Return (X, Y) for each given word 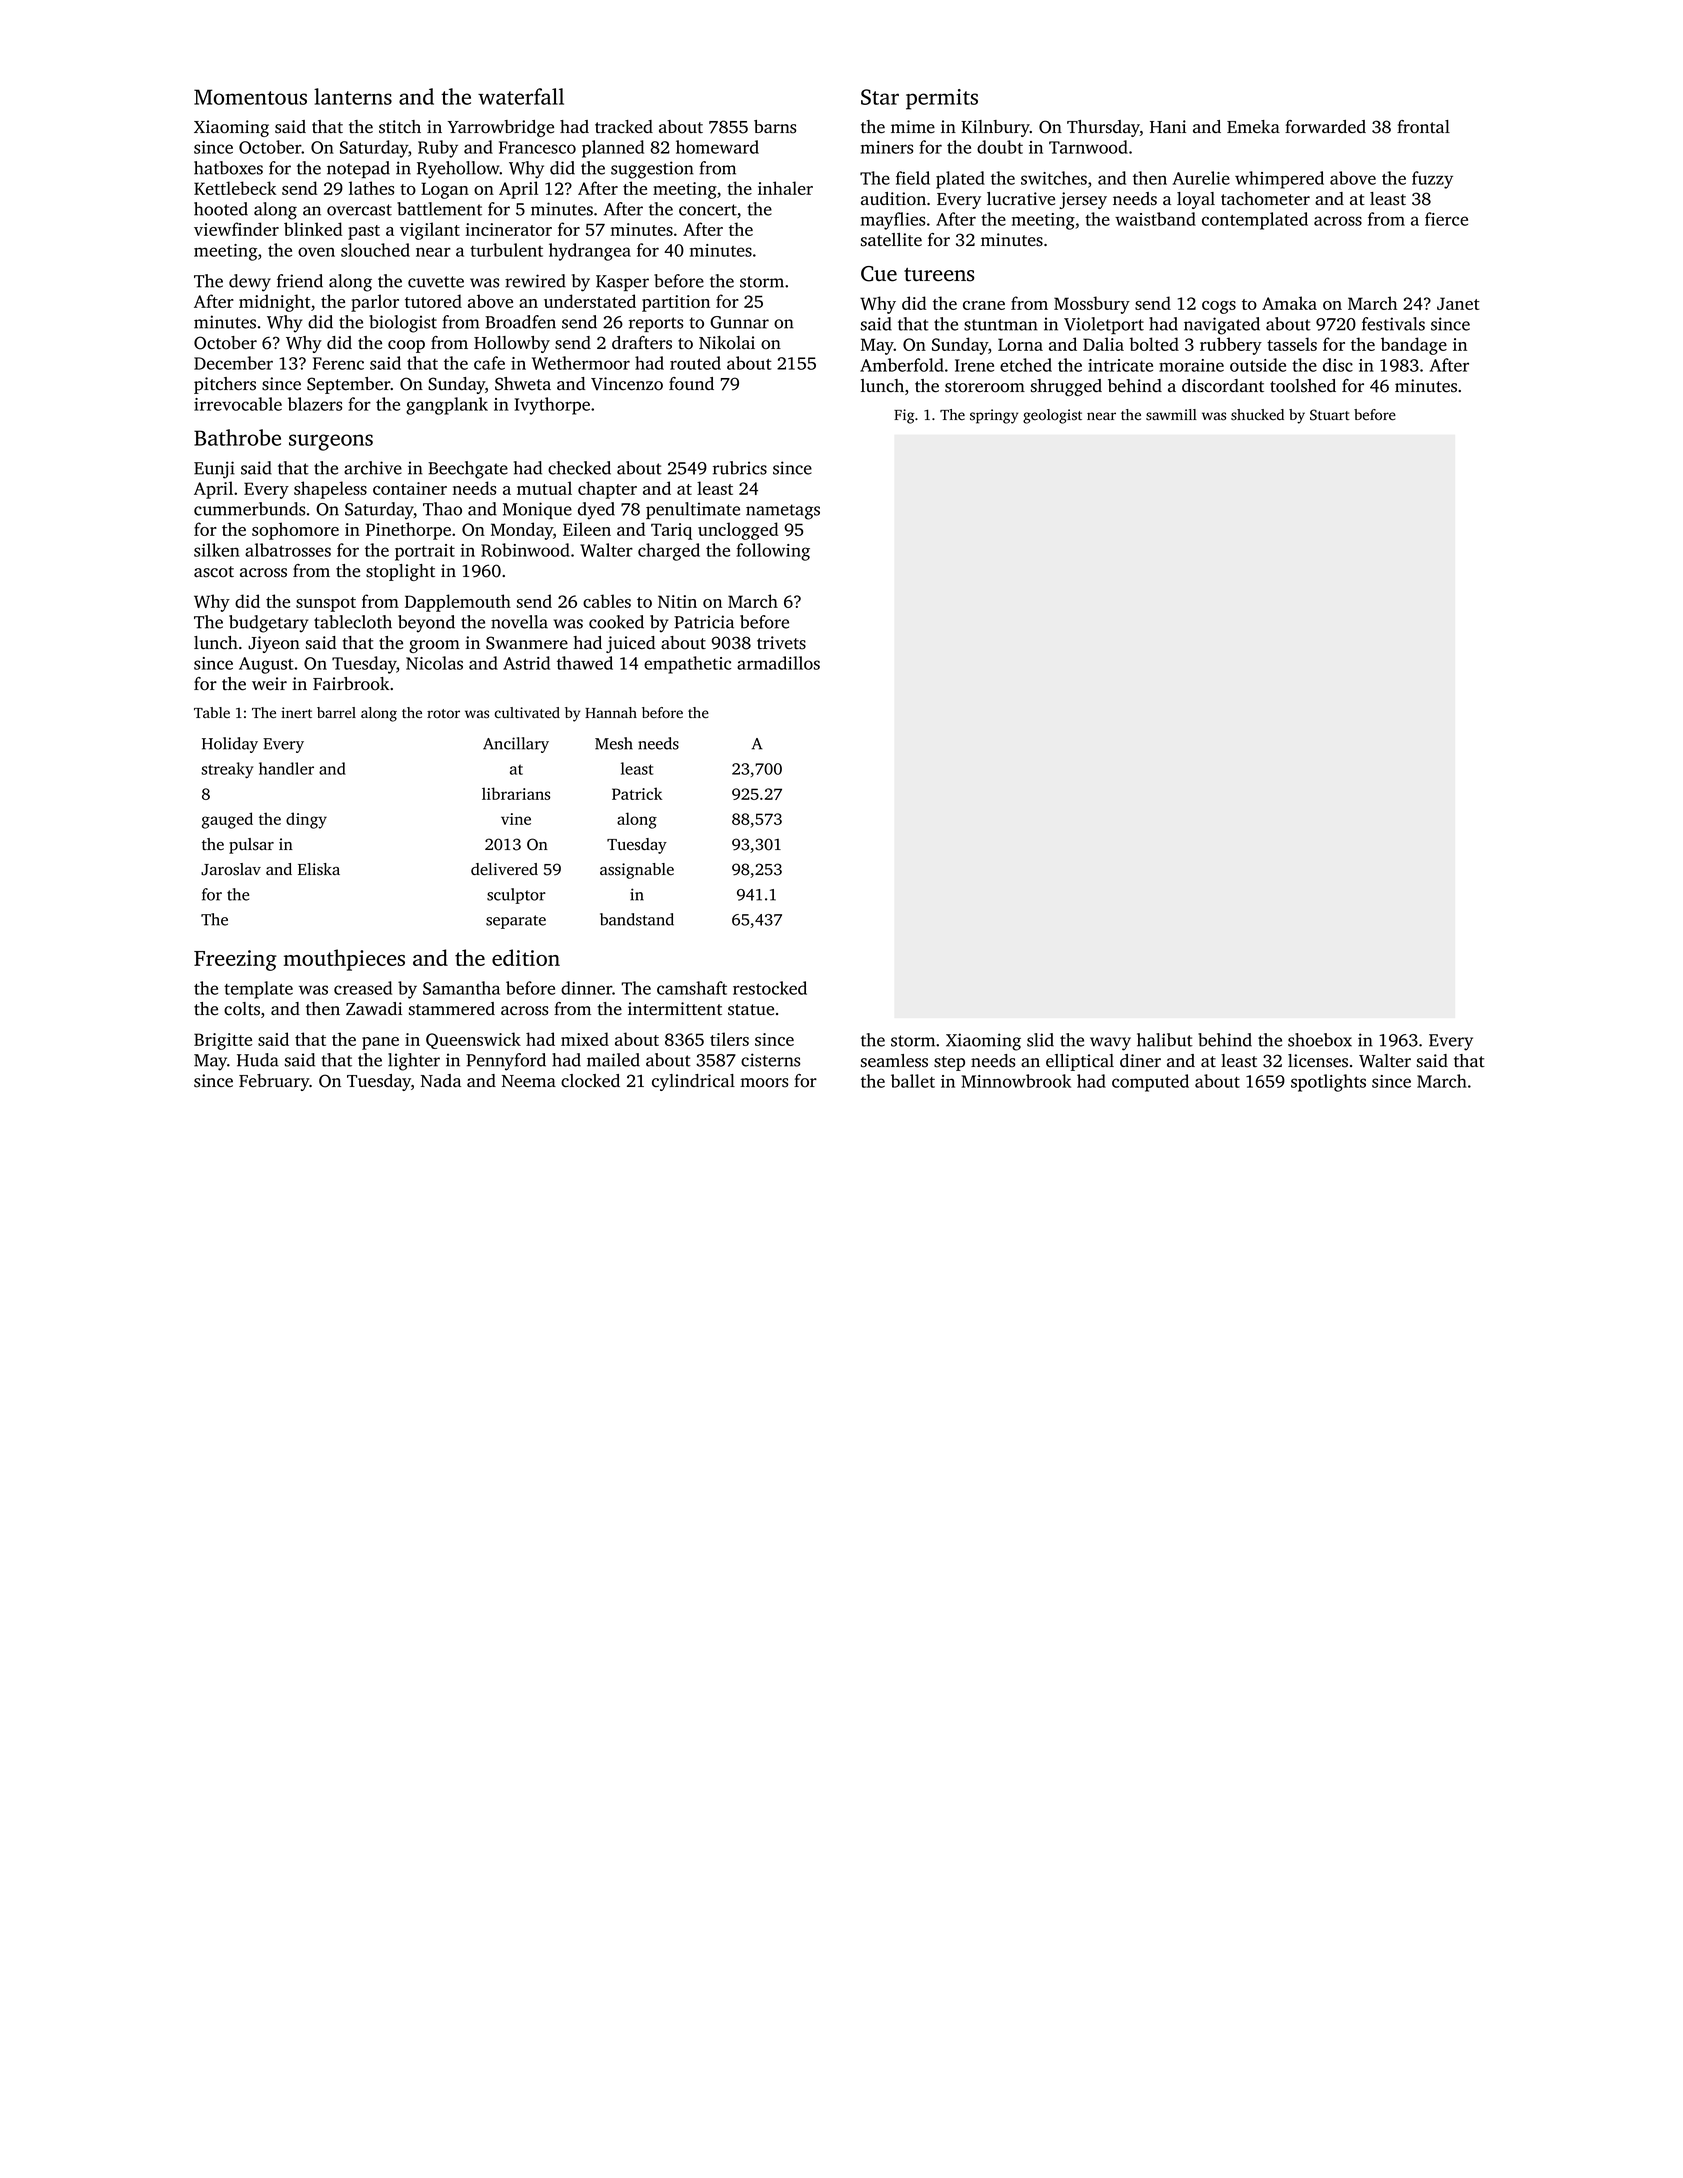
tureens (939, 275)
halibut (1165, 1040)
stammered (452, 1009)
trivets (781, 643)
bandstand (637, 919)
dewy (250, 283)
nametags (783, 512)
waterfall (521, 96)
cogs (1219, 307)
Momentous (250, 97)
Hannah (611, 712)
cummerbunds (249, 509)
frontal (1423, 127)
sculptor (516, 896)
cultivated (527, 713)
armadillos (778, 663)
